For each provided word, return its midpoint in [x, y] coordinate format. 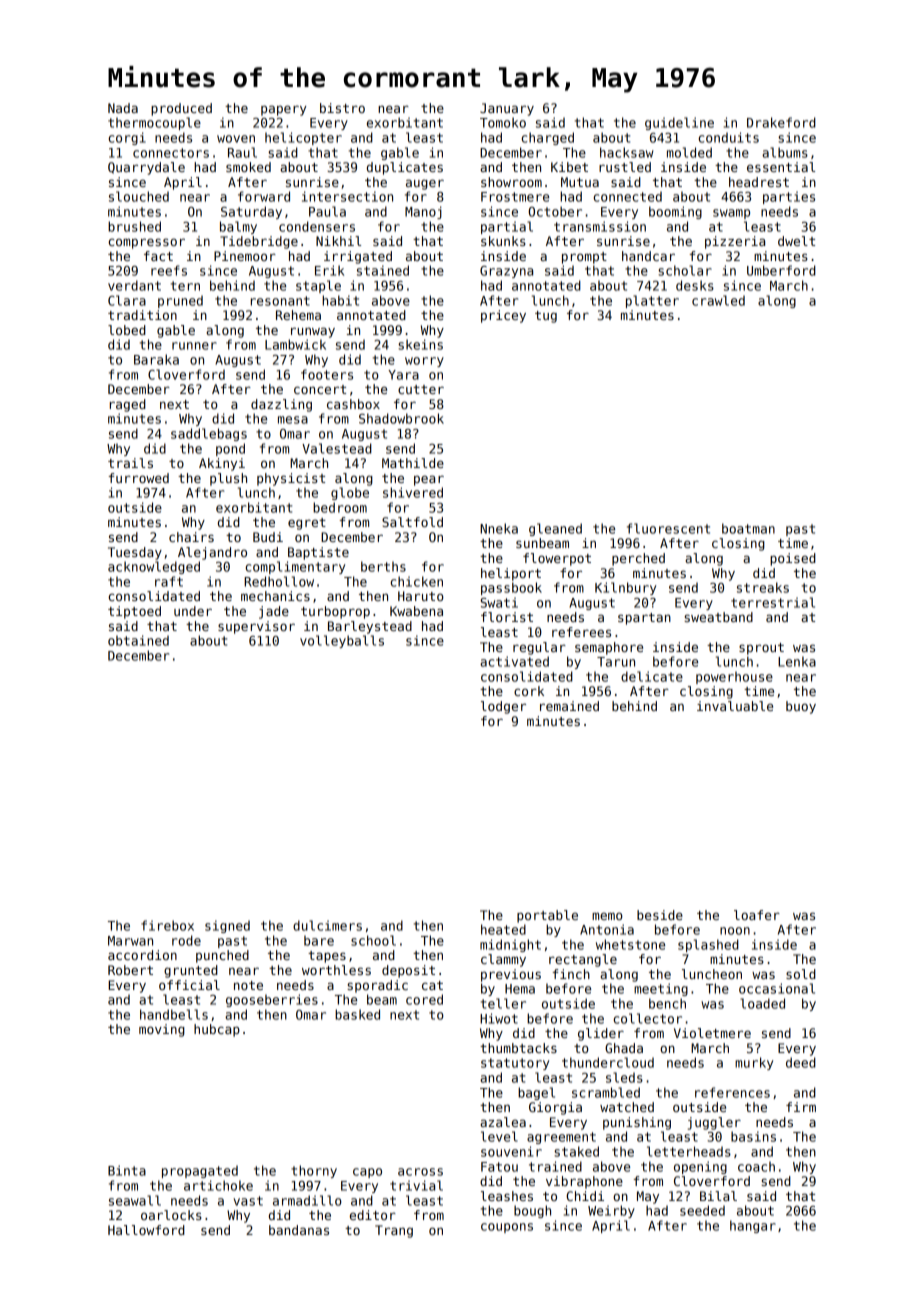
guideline [679, 123]
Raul [242, 152]
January [507, 109]
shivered [413, 492]
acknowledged [154, 567]
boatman [748, 528]
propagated [200, 1171]
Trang [394, 1231]
